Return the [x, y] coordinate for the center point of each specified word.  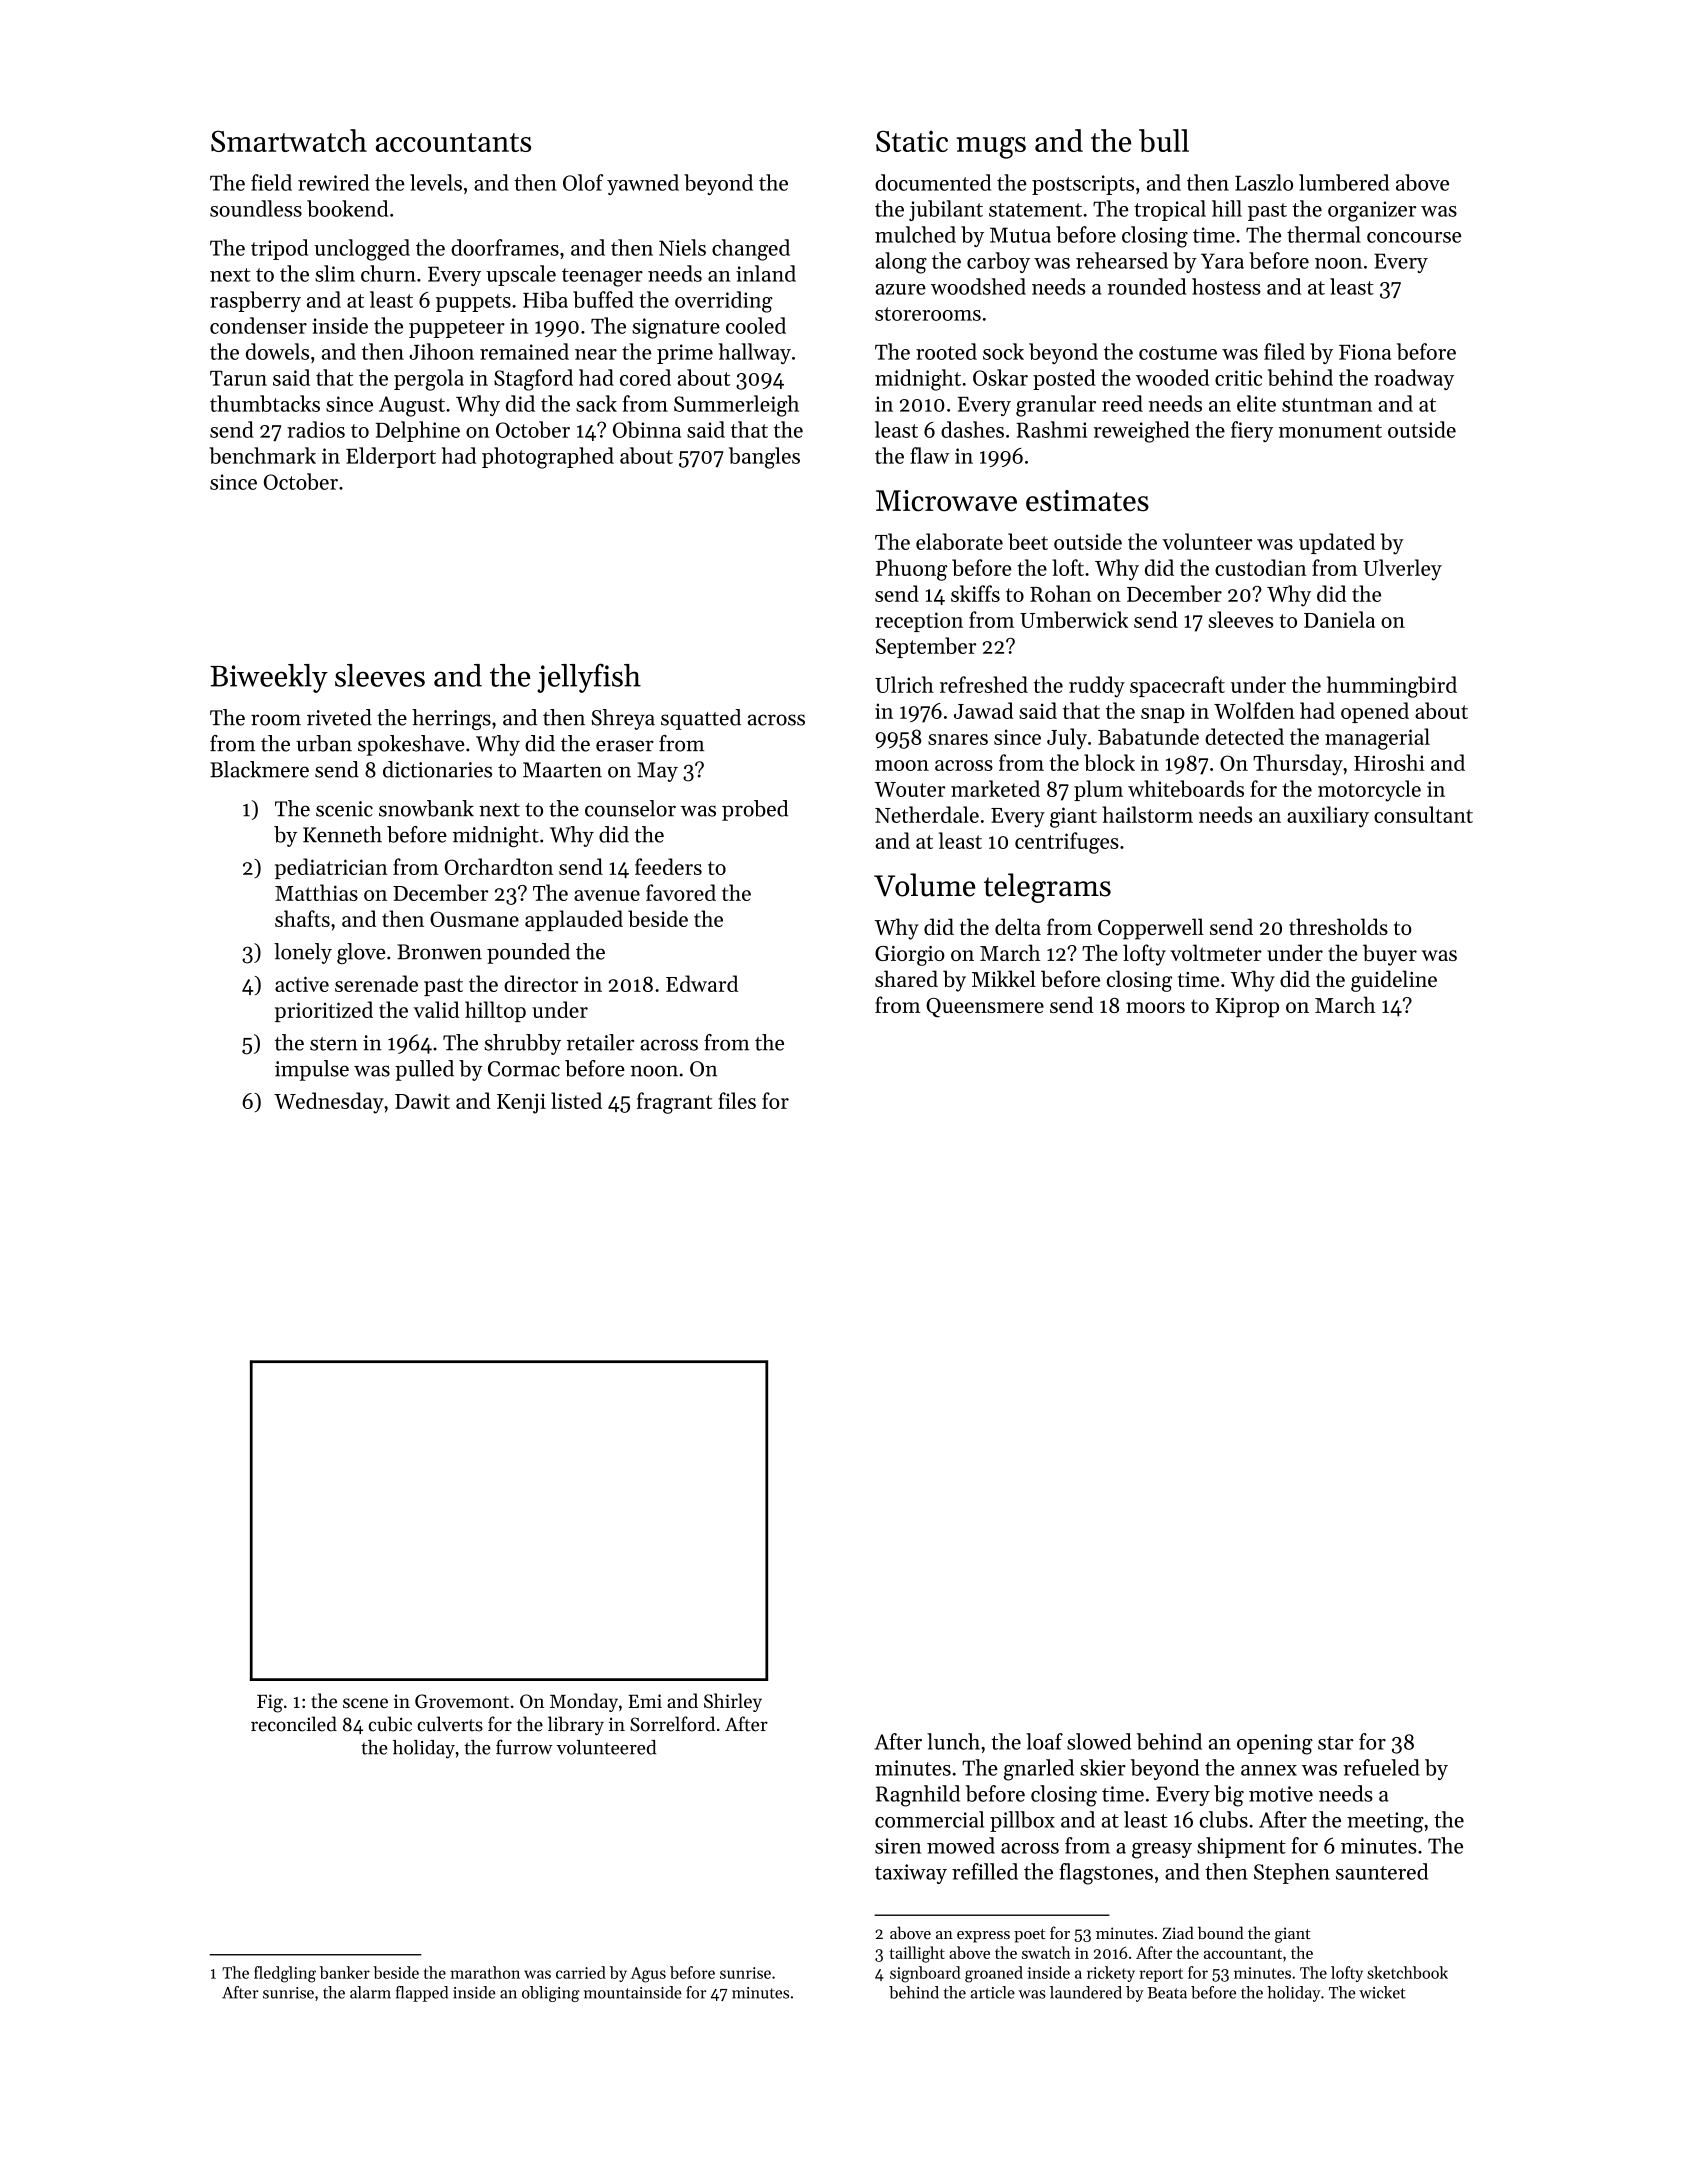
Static [912, 141]
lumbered [1344, 182]
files [737, 1100]
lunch [953, 1741]
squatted [701, 719]
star [1335, 1743]
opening [1275, 1744]
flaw [930, 455]
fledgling [285, 1974]
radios [316, 429]
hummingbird [1392, 687]
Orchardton [498, 866]
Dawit [422, 1101]
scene [365, 1703]
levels [436, 182]
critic [1238, 378]
